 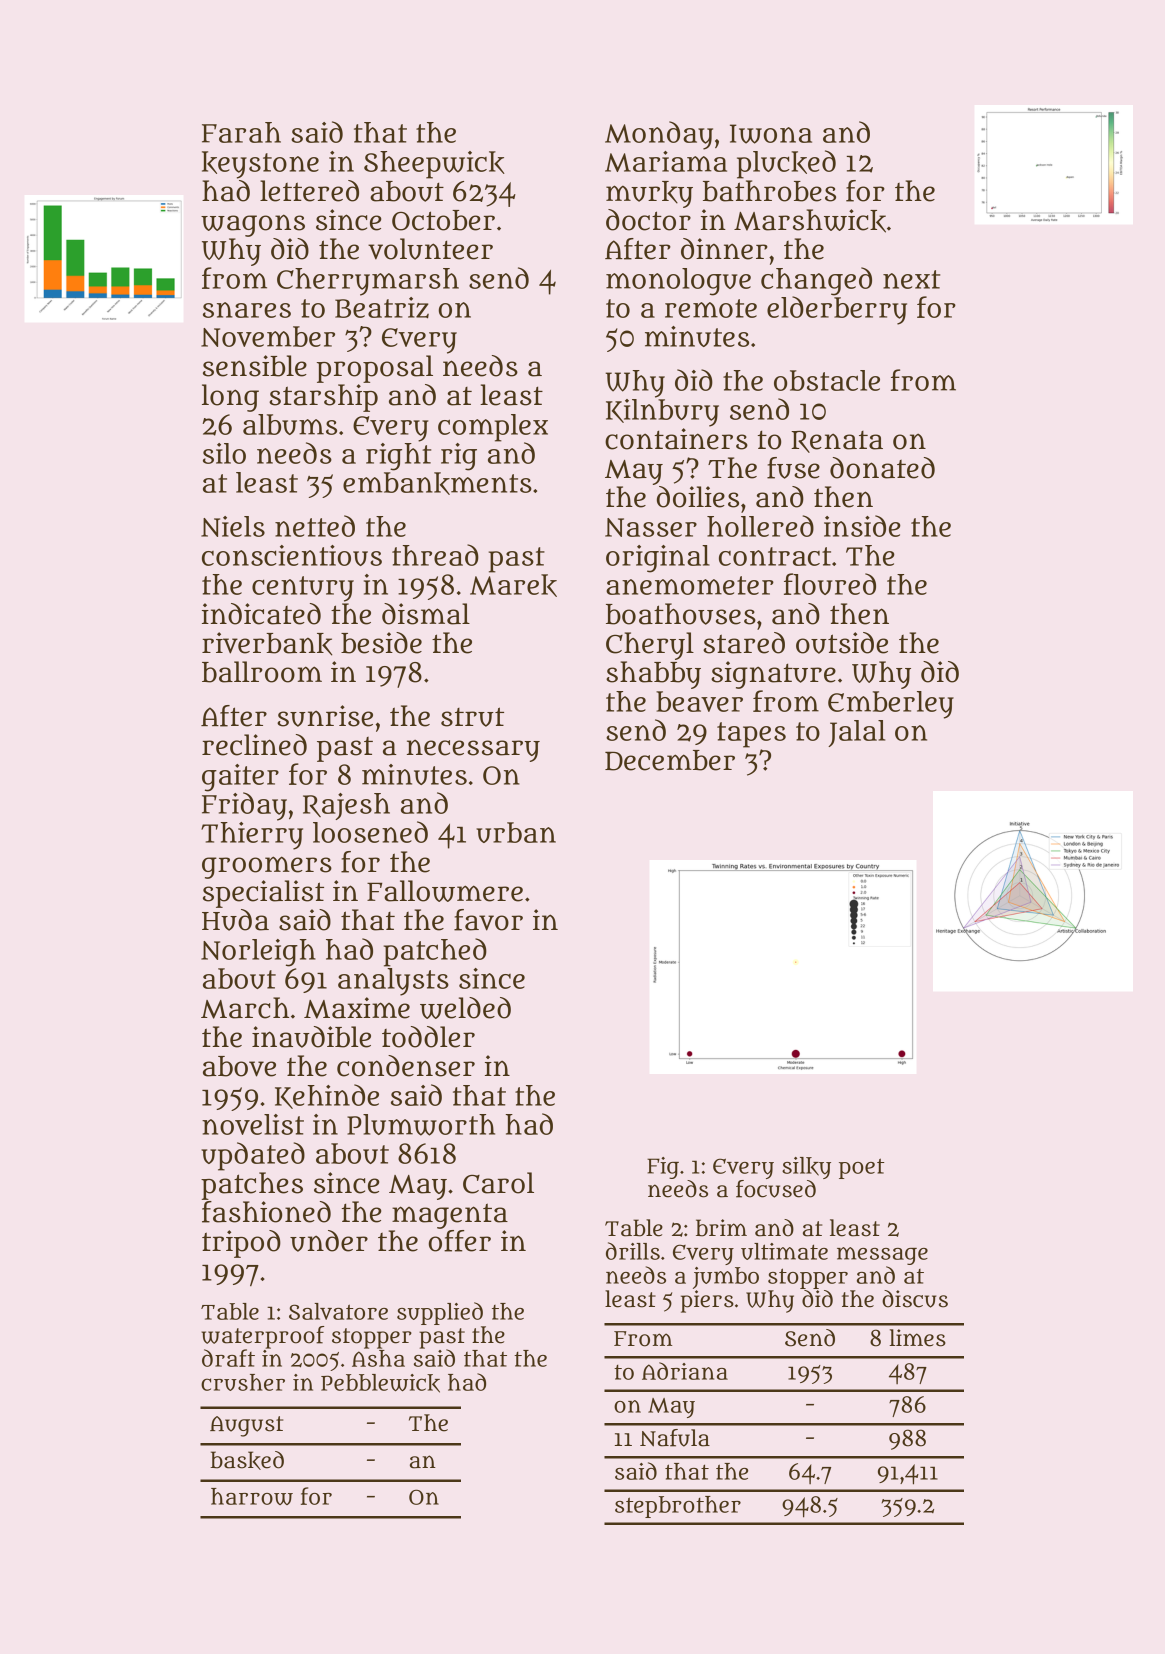 I want to click on patches, so click(x=252, y=1186).
